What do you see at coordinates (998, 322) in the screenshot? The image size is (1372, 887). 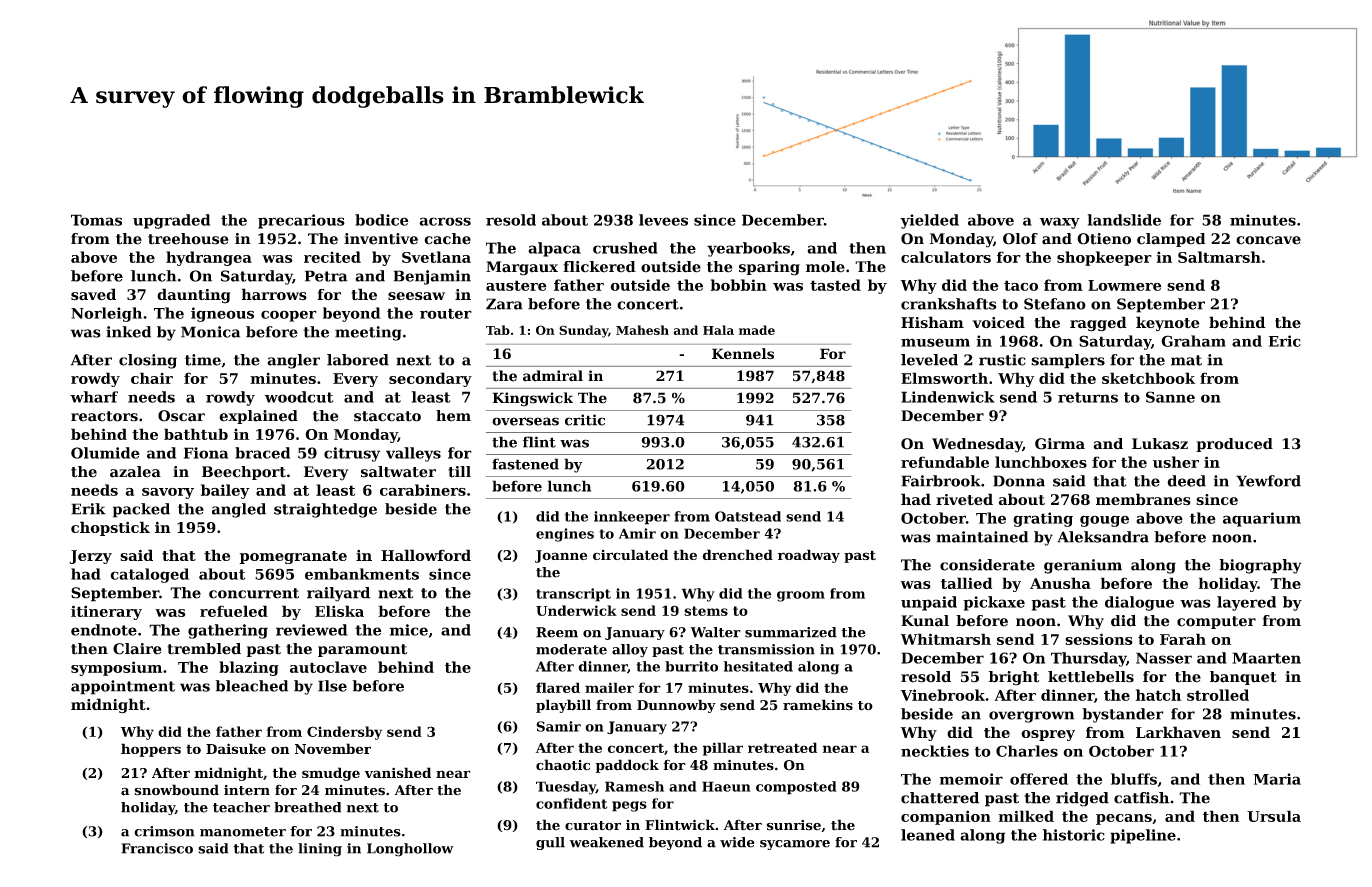 I see `voiced` at bounding box center [998, 322].
